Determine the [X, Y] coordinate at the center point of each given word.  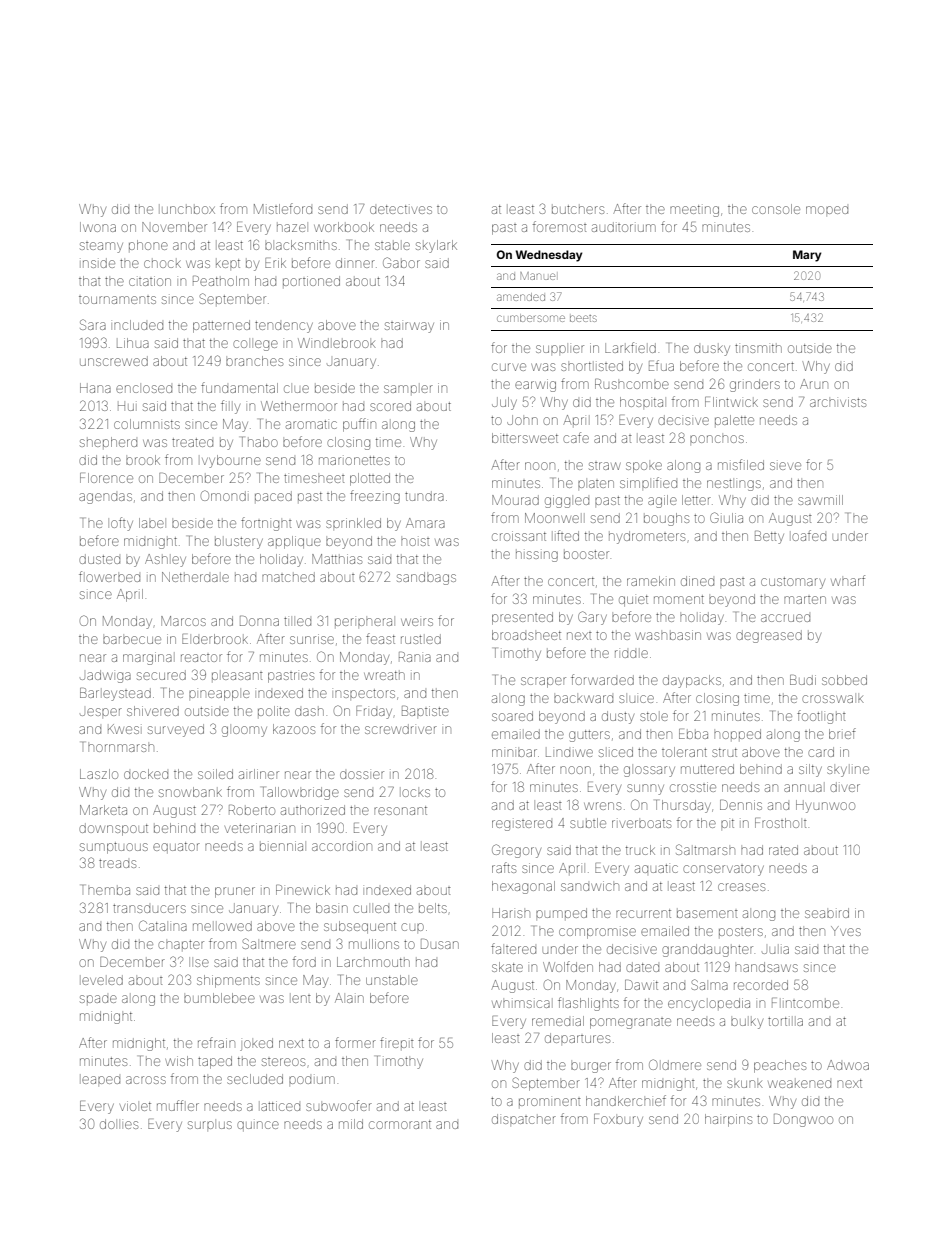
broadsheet [526, 635]
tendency [284, 327]
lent [301, 999]
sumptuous [114, 848]
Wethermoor [299, 406]
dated [642, 967]
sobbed [844, 680]
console [776, 209]
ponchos [717, 439]
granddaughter [707, 950]
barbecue [132, 640]
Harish [511, 913]
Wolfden [568, 966]
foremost [560, 226]
